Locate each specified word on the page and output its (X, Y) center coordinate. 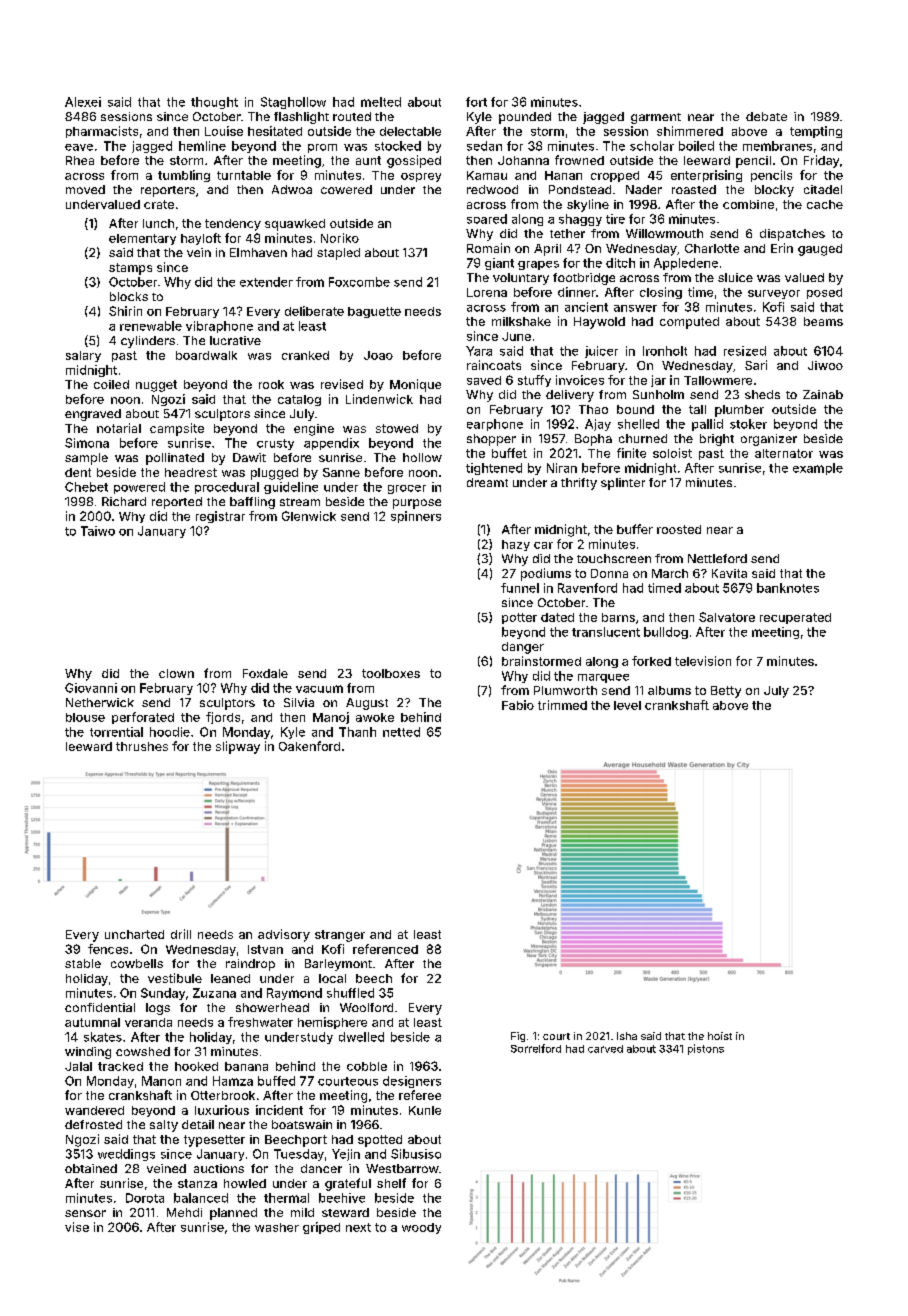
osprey (421, 177)
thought (214, 103)
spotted (380, 1141)
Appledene (686, 264)
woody (421, 1228)
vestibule (175, 978)
